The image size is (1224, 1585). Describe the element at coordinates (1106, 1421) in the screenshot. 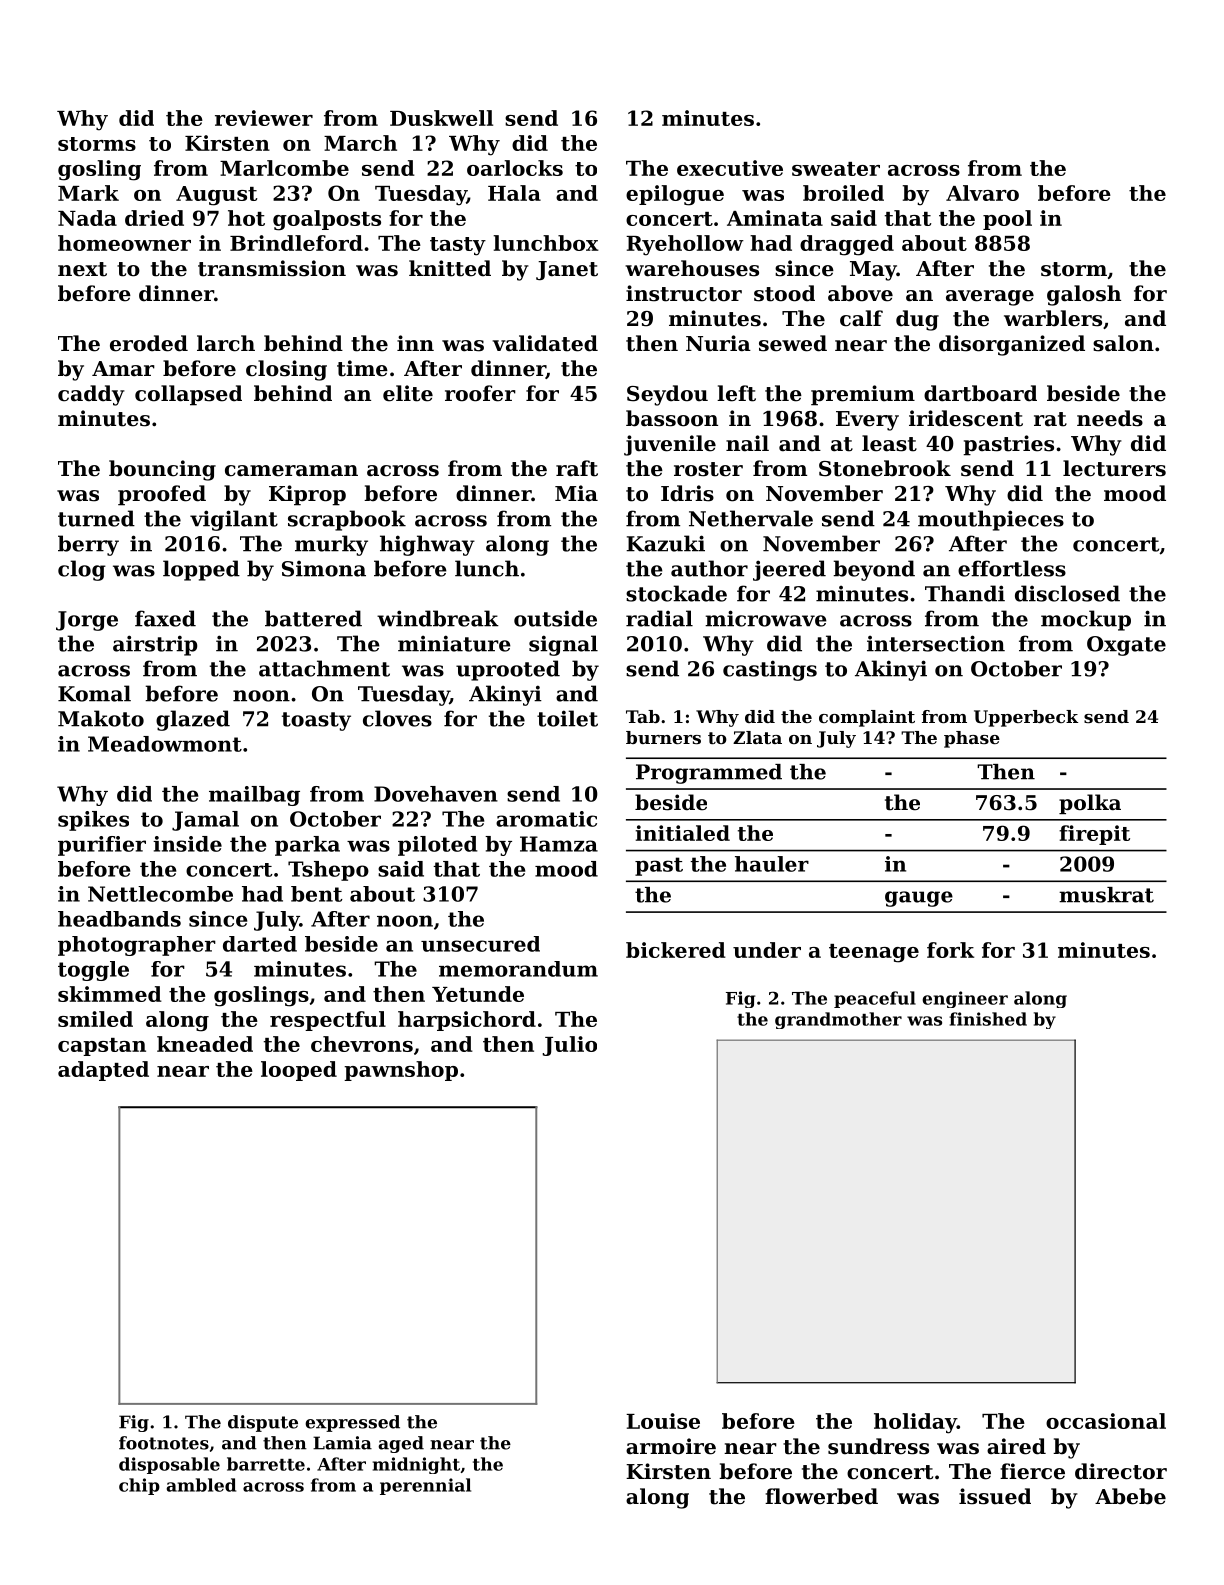

I see `occasional` at that location.
